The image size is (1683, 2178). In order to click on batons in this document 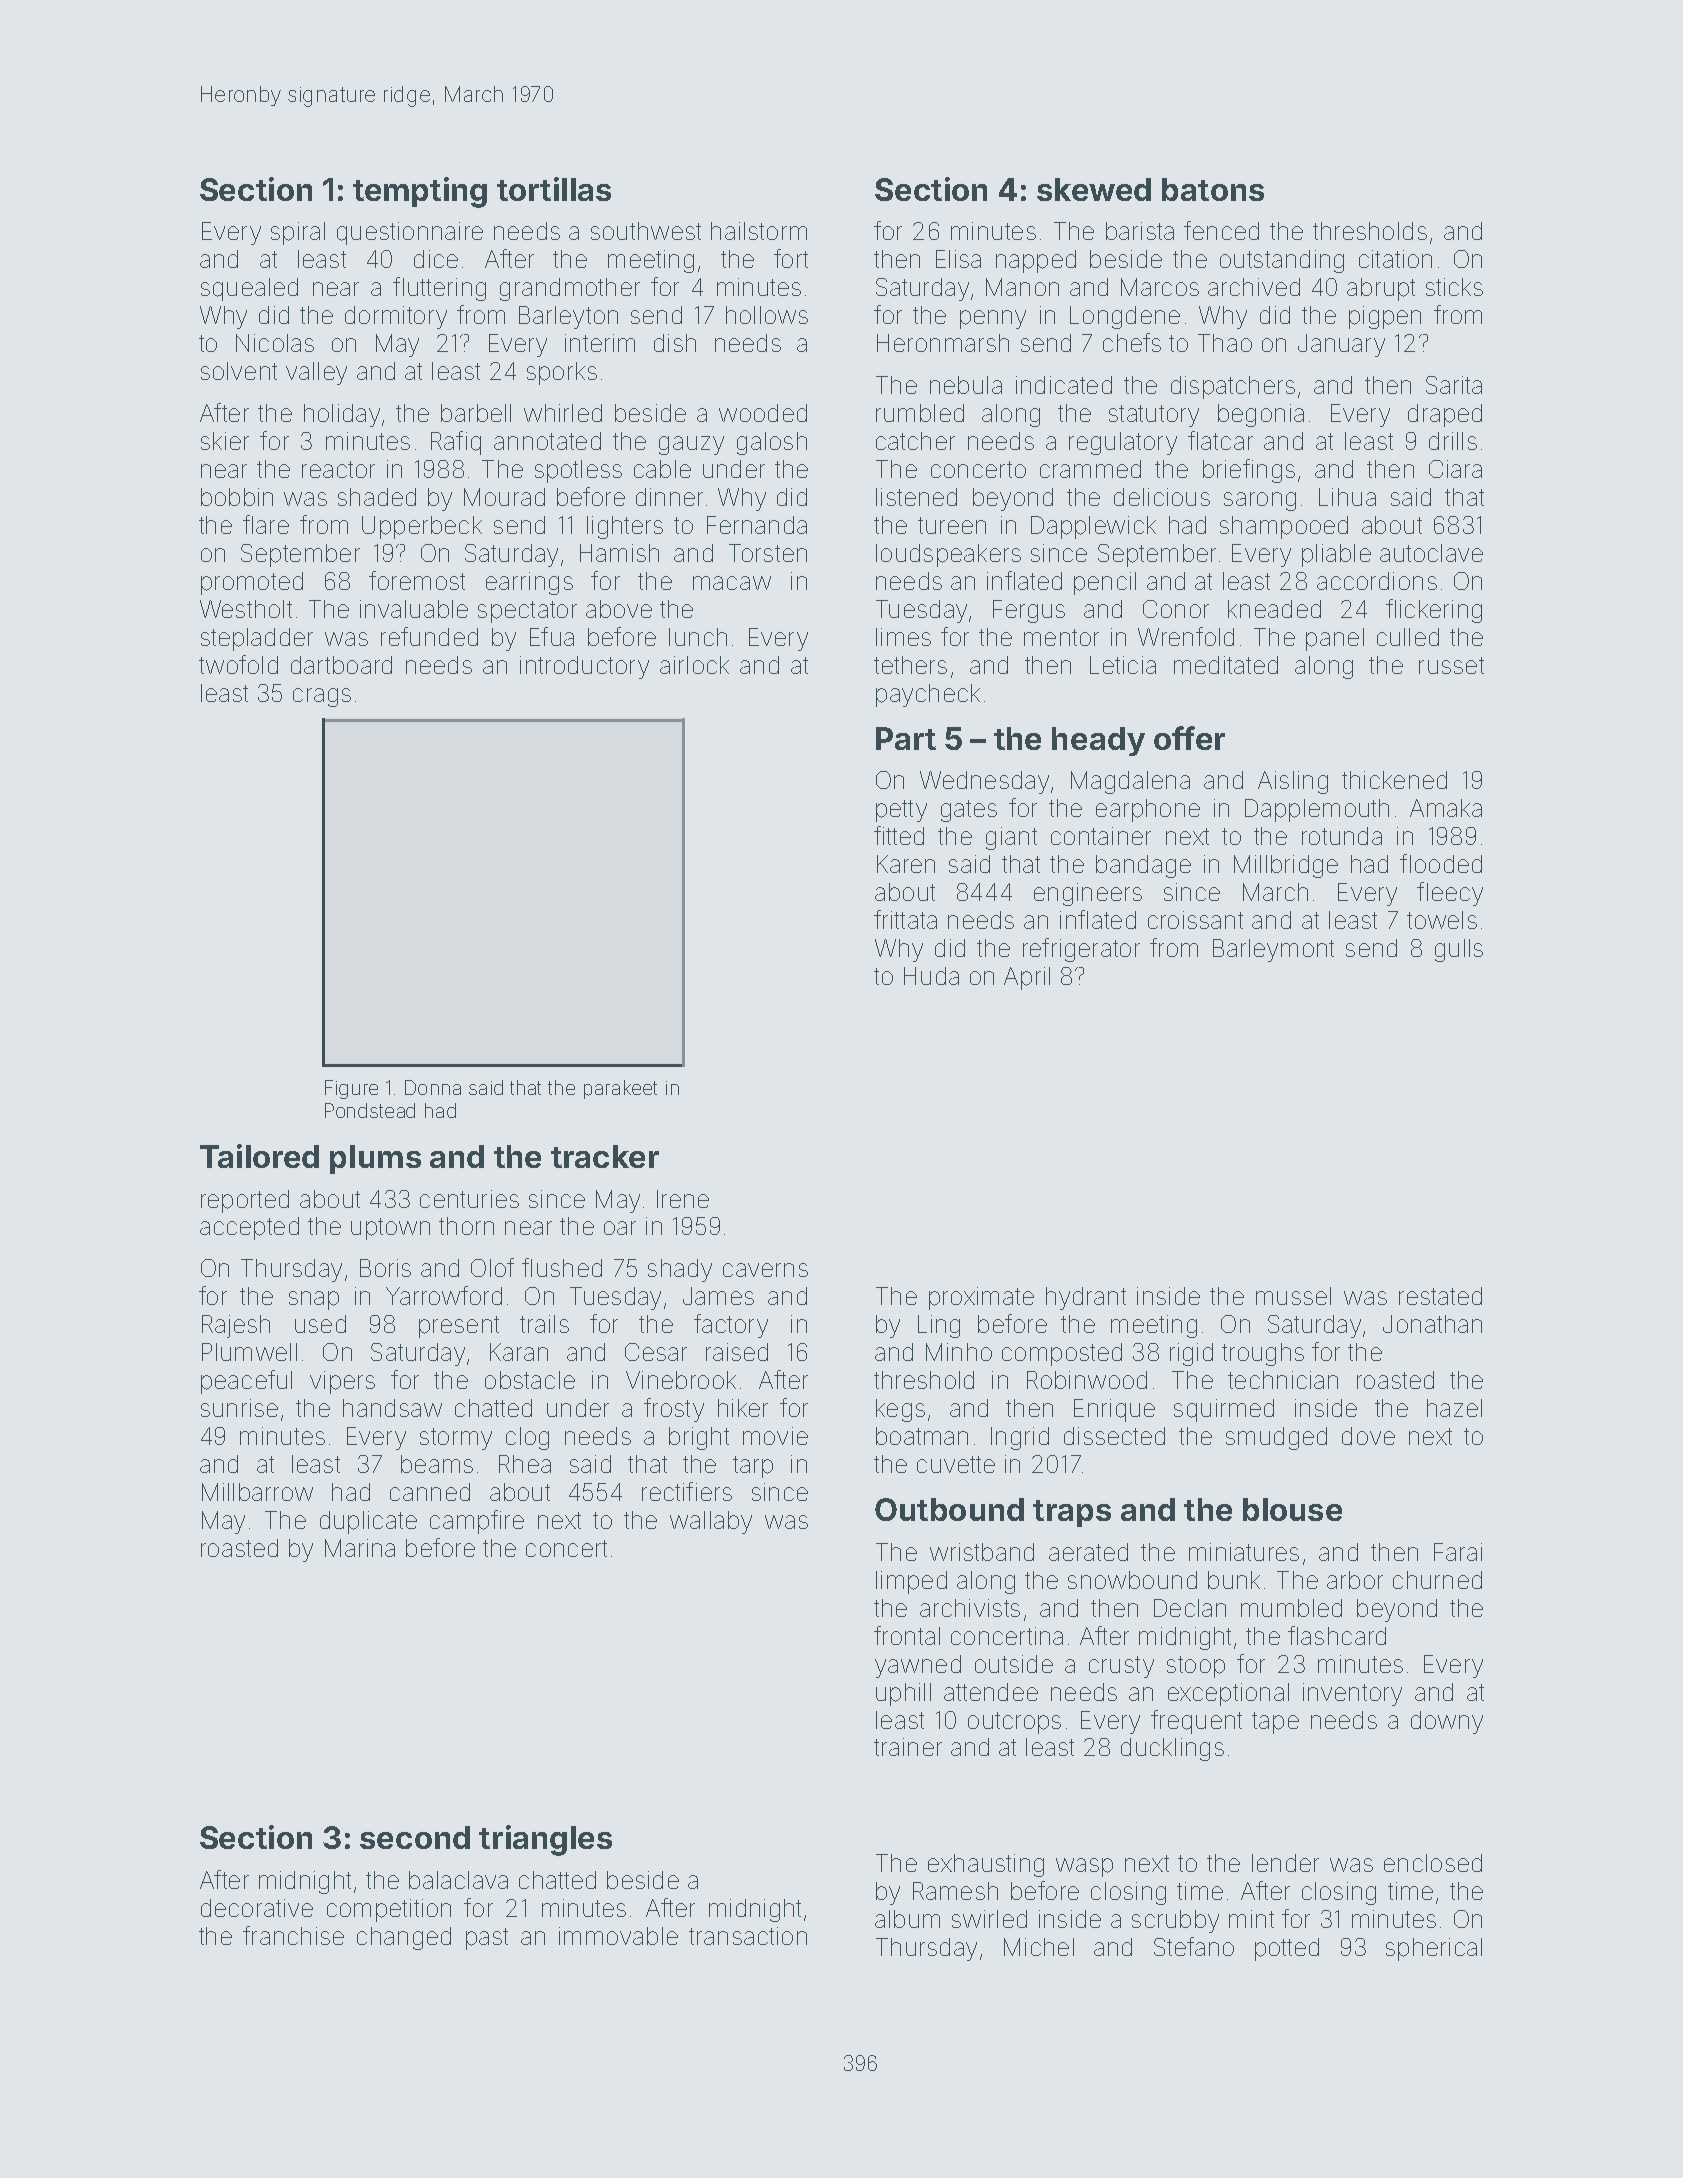, I will do `click(1213, 189)`.
